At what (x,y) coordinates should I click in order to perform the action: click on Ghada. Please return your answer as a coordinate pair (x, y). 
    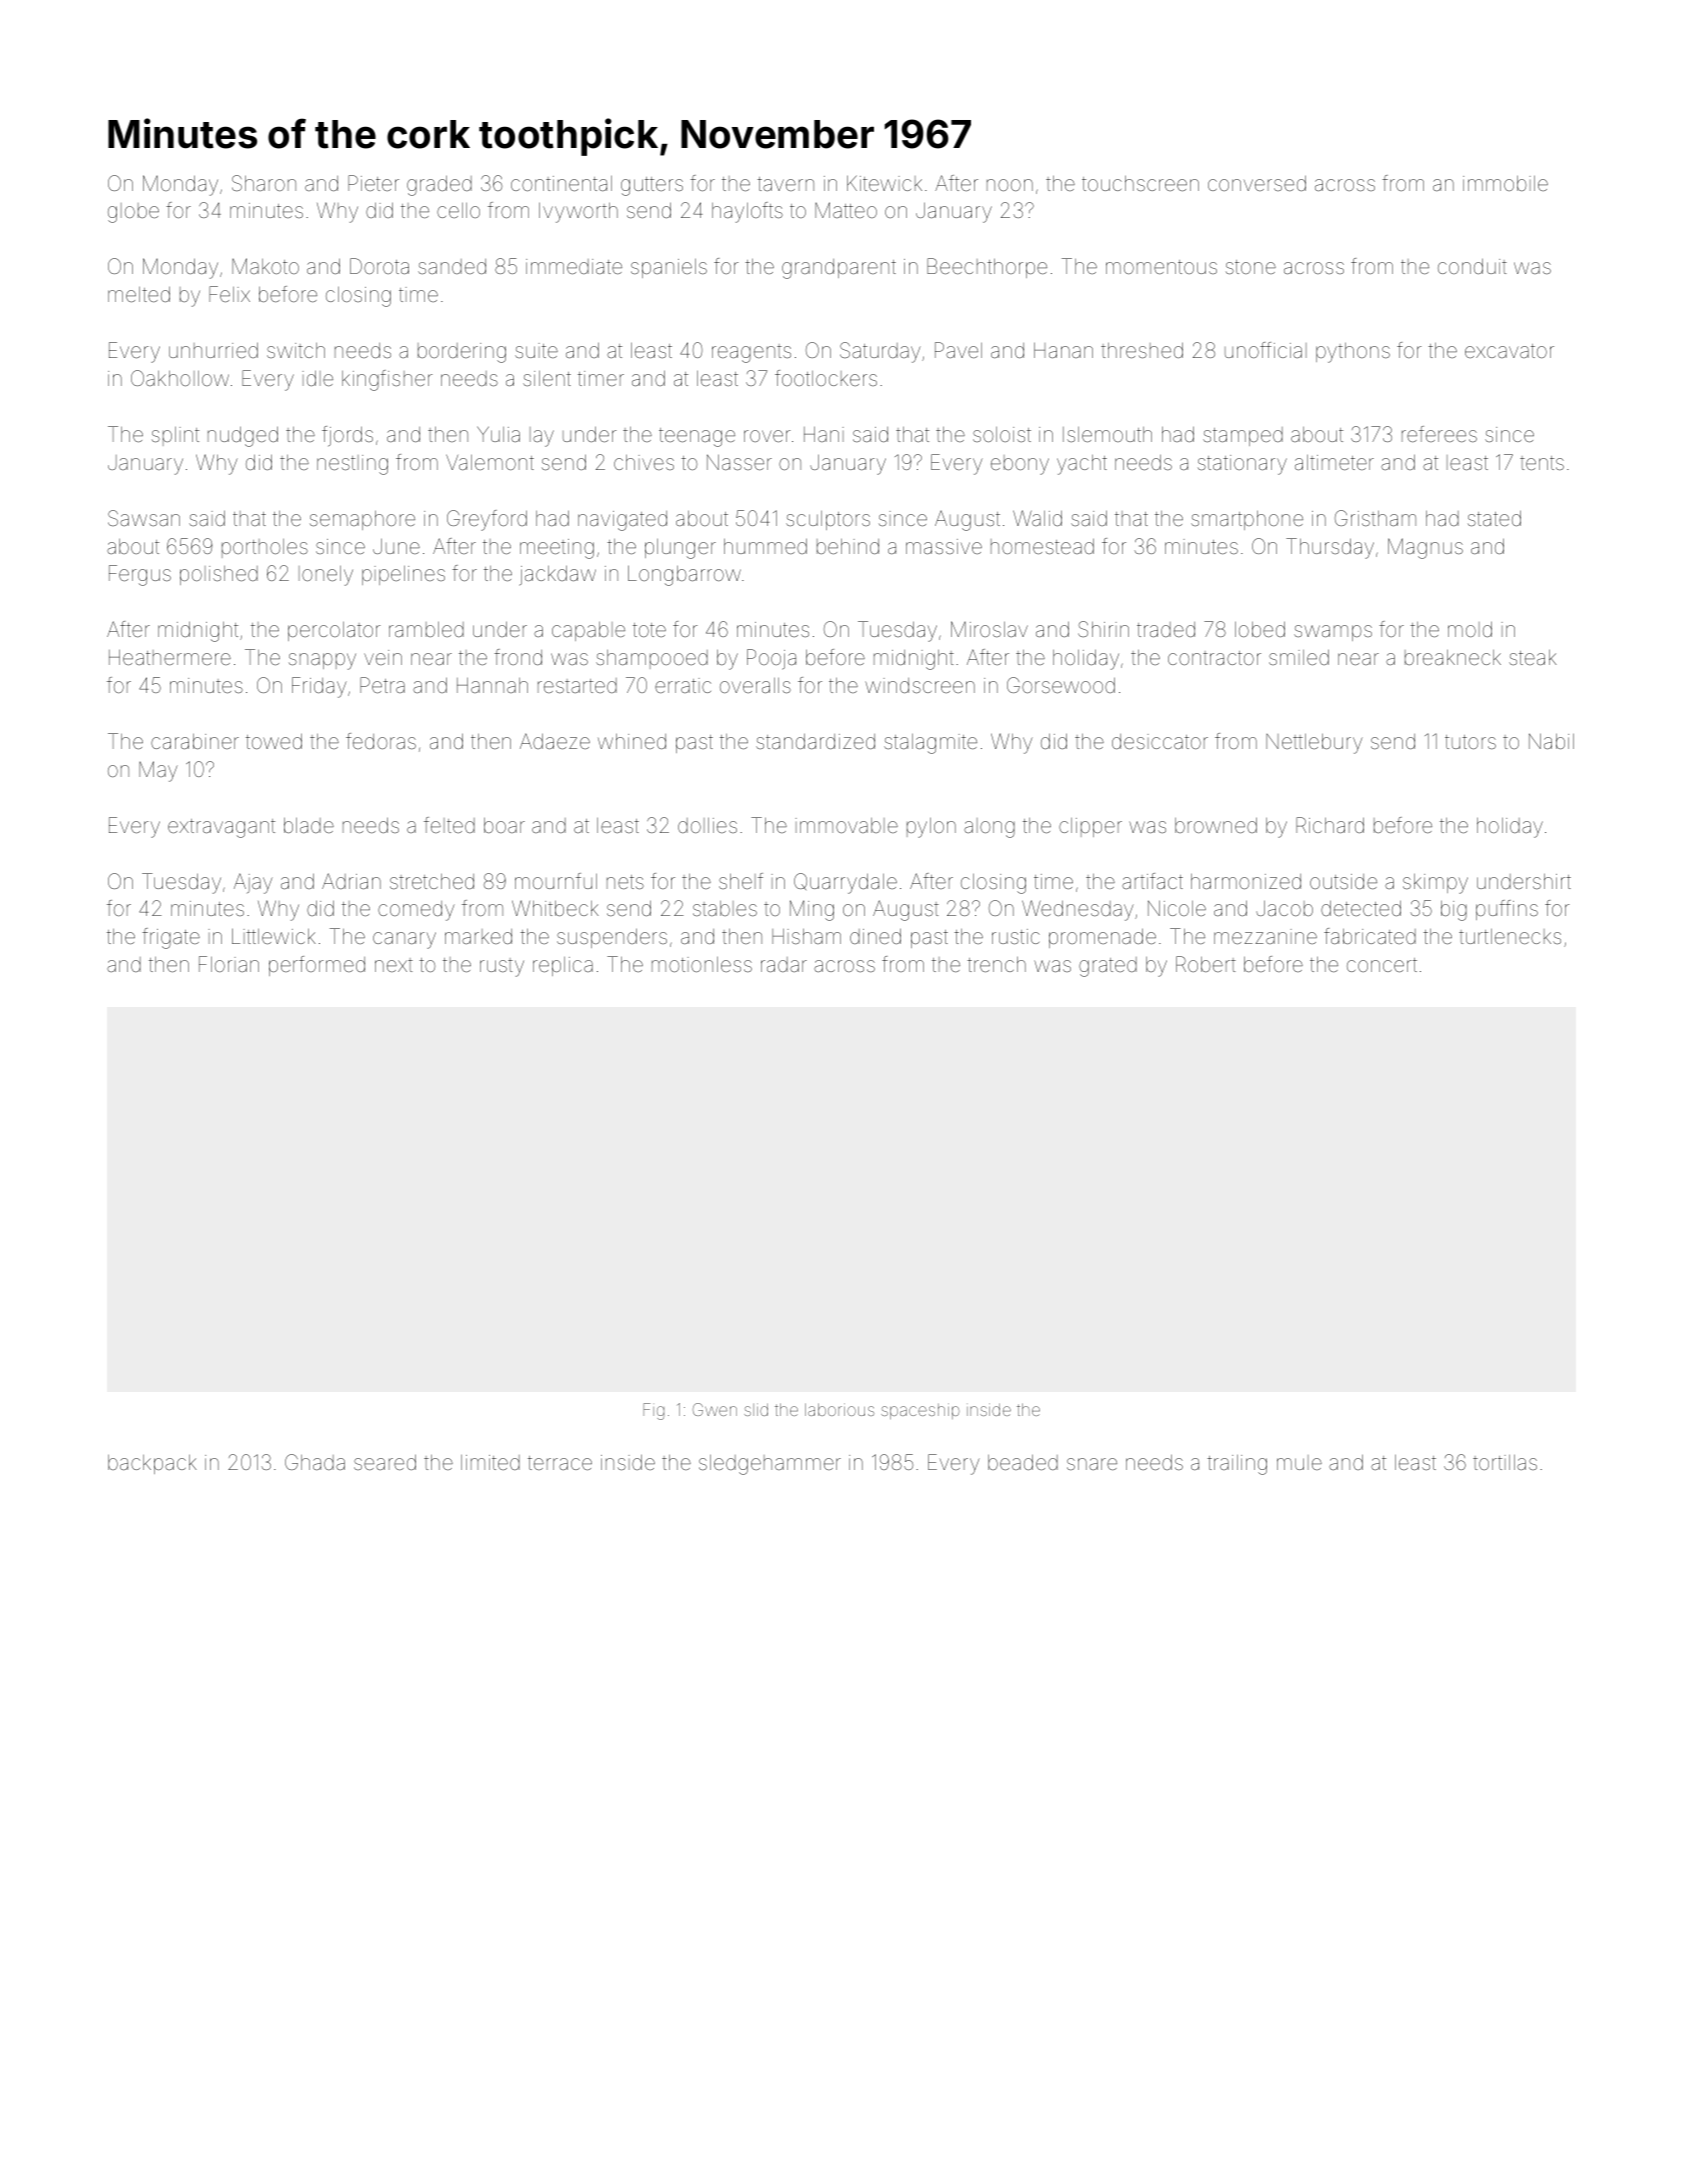
    Looking at the image, I should click on (315, 1462).
